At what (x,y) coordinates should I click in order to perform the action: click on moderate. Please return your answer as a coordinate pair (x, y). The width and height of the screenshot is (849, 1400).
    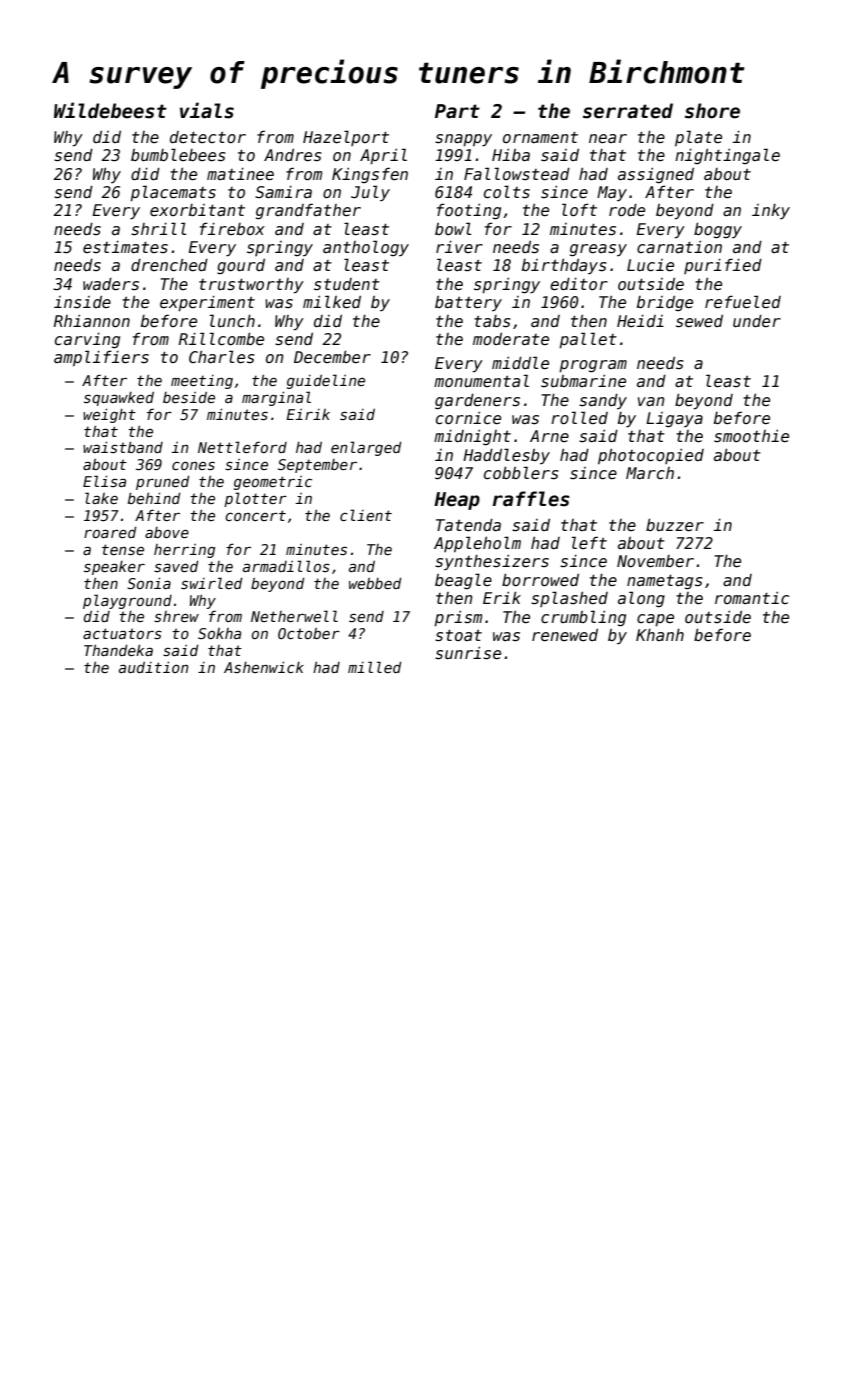
    Looking at the image, I should click on (511, 339).
